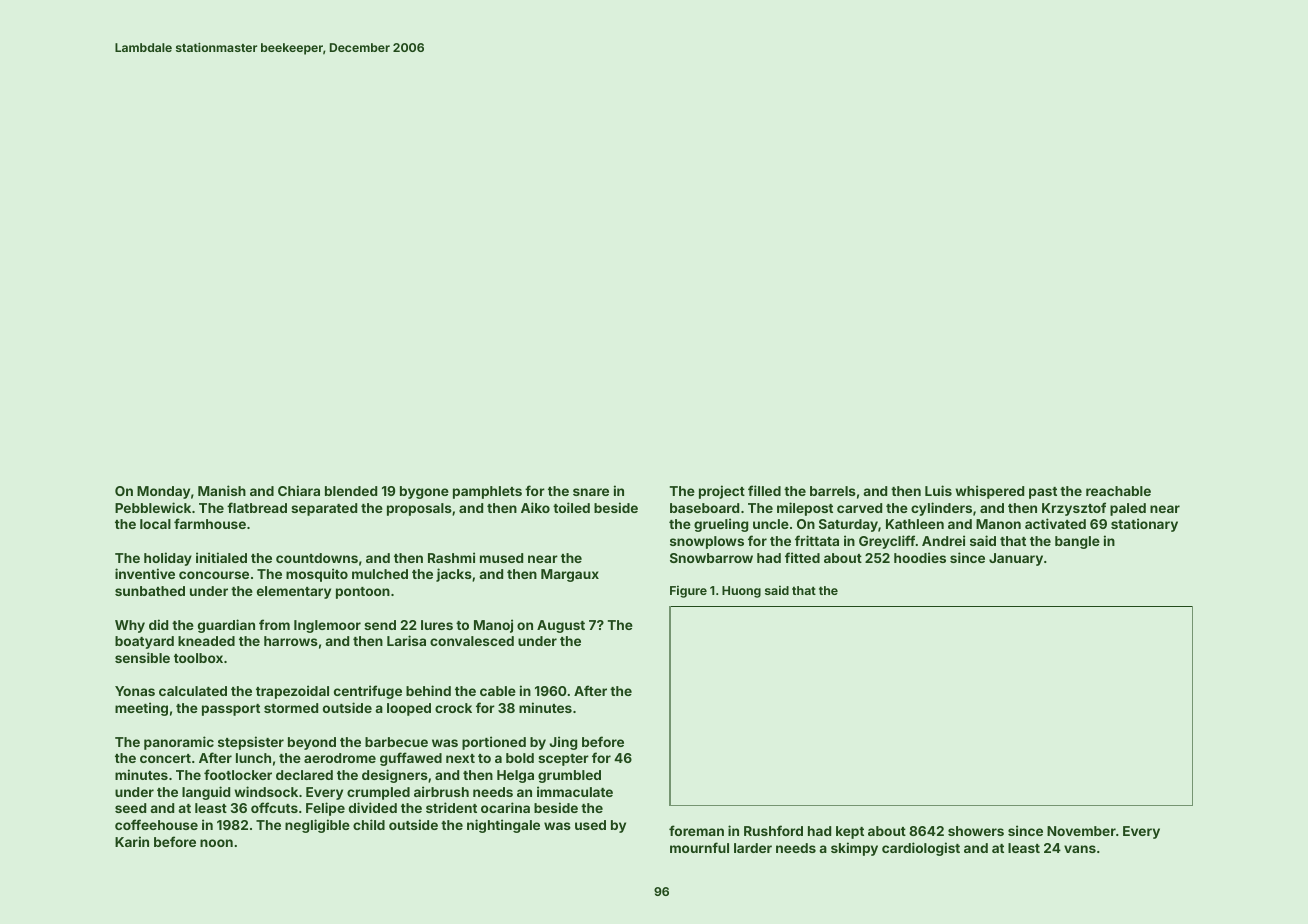  What do you see at coordinates (274, 807) in the screenshot?
I see `offcuts` at bounding box center [274, 807].
